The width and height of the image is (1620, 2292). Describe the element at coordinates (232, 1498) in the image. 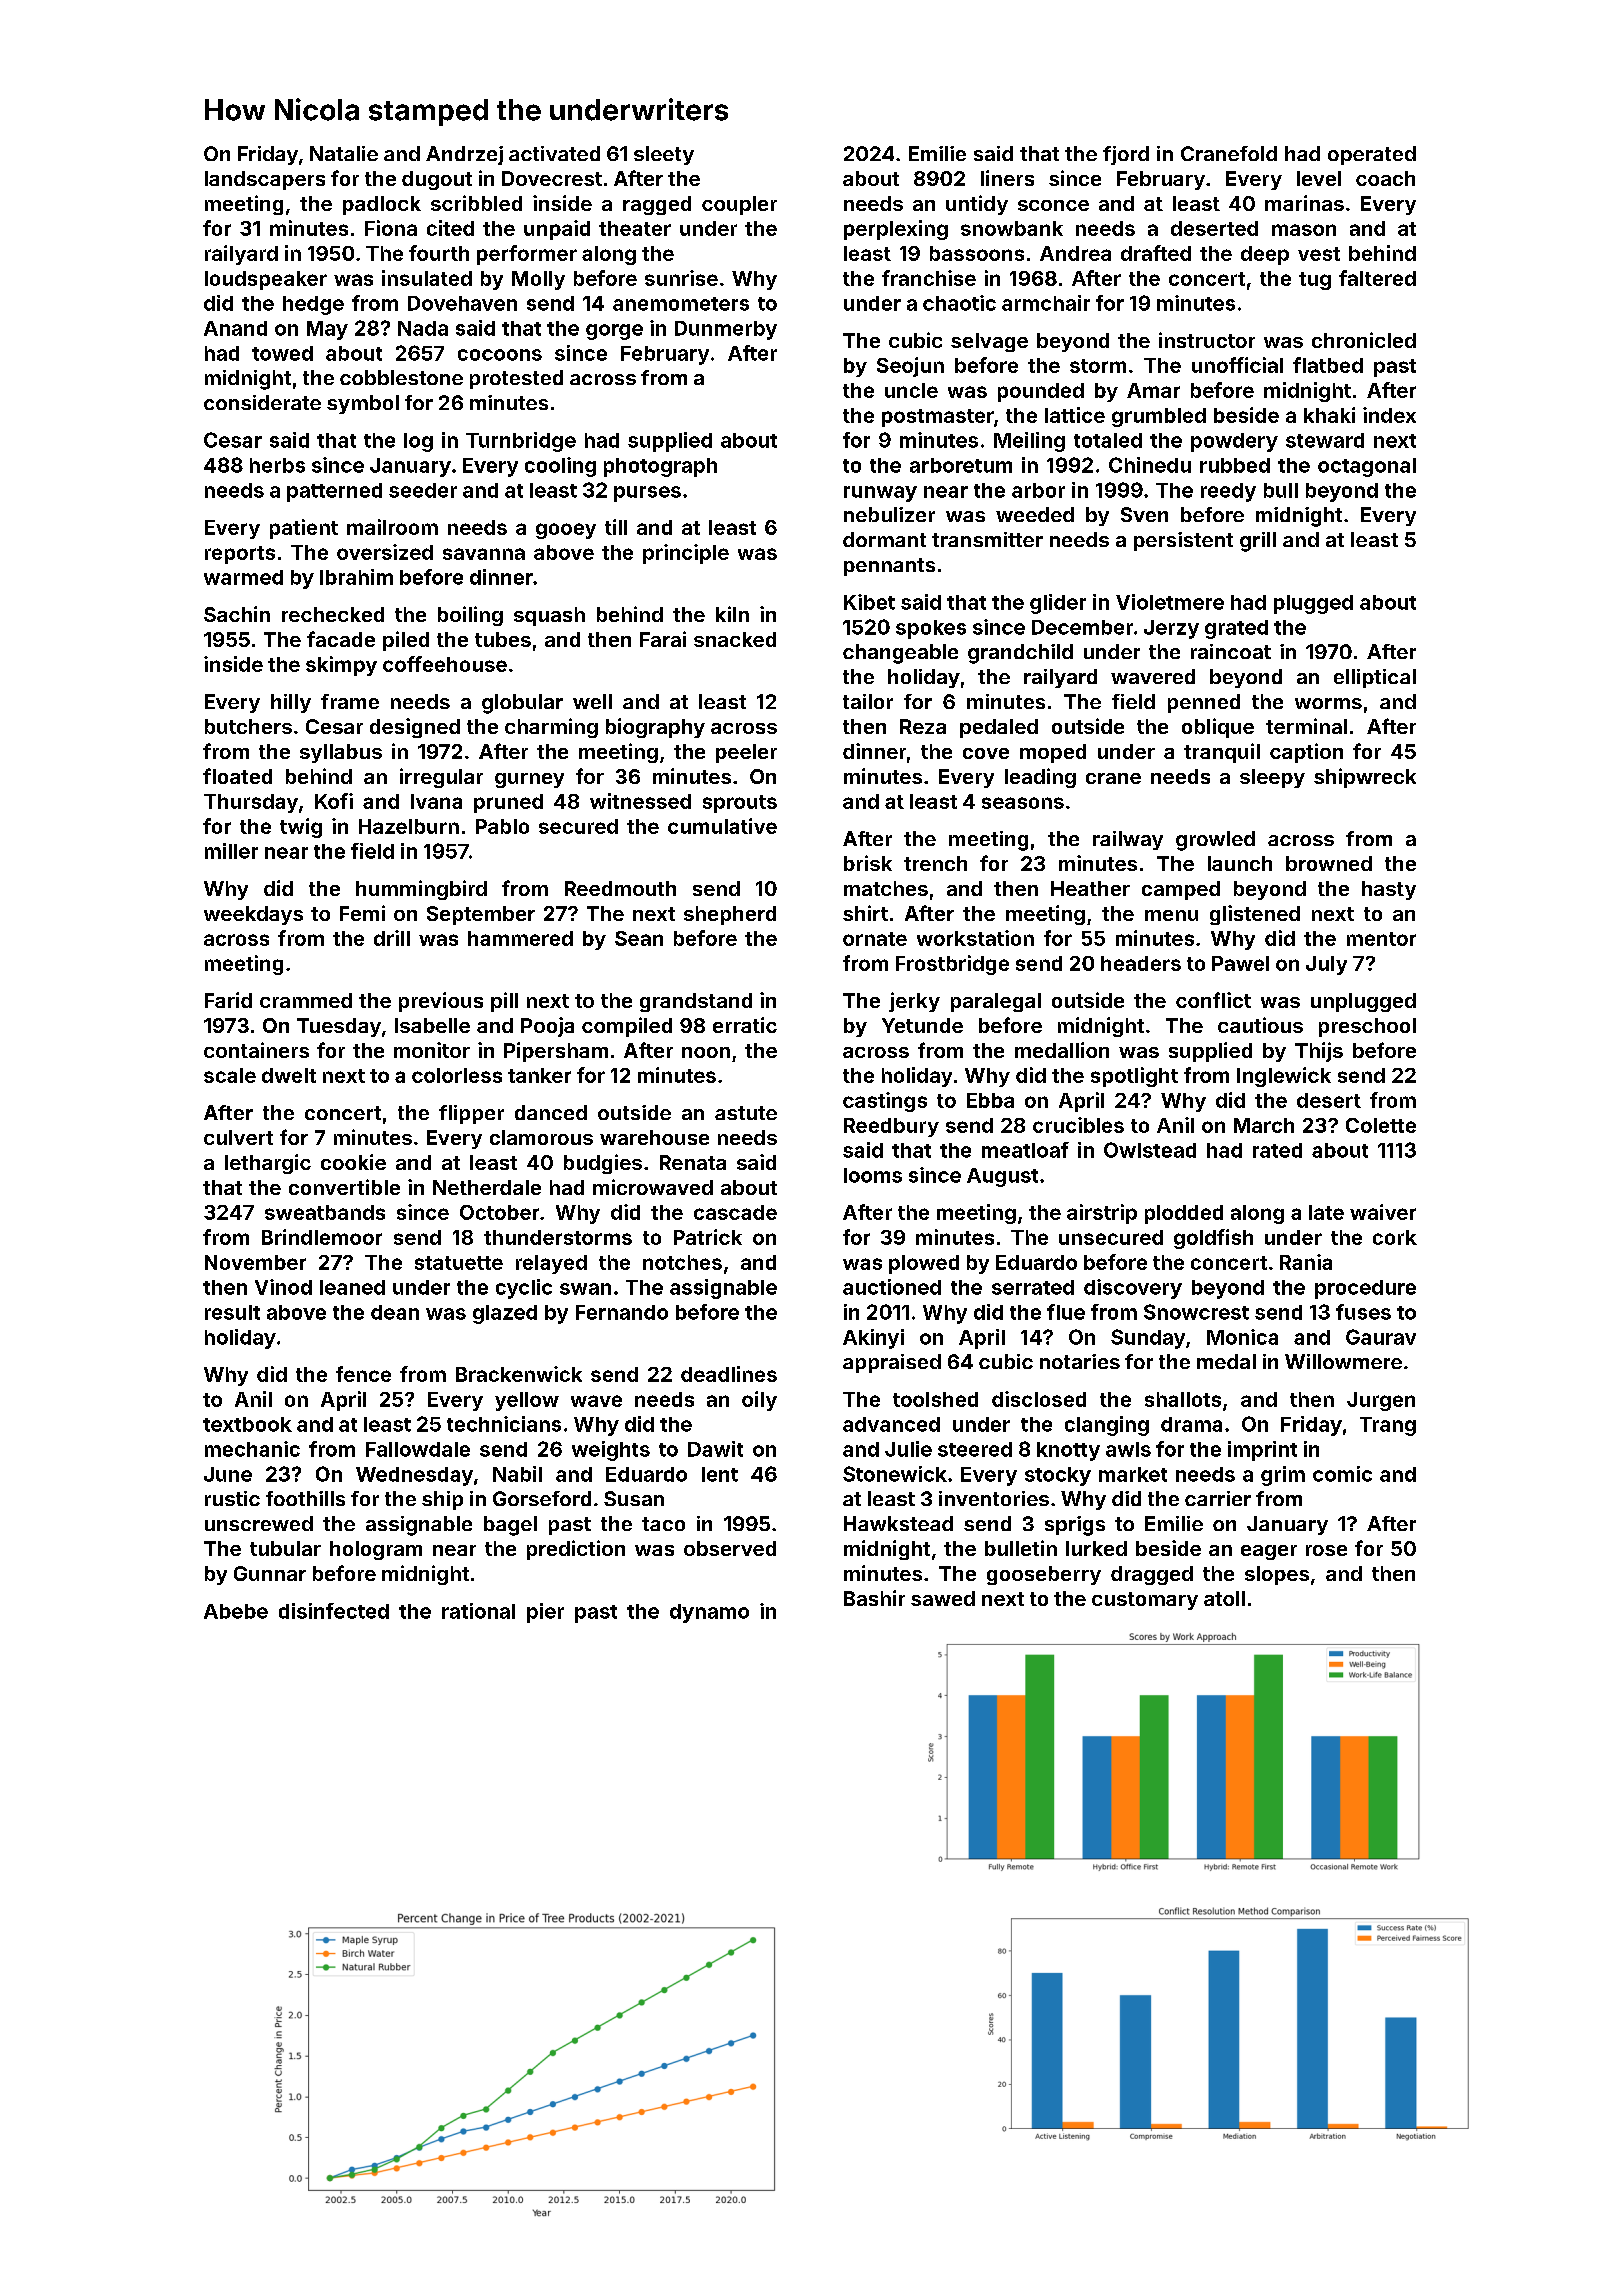

I see `rustic` at that location.
